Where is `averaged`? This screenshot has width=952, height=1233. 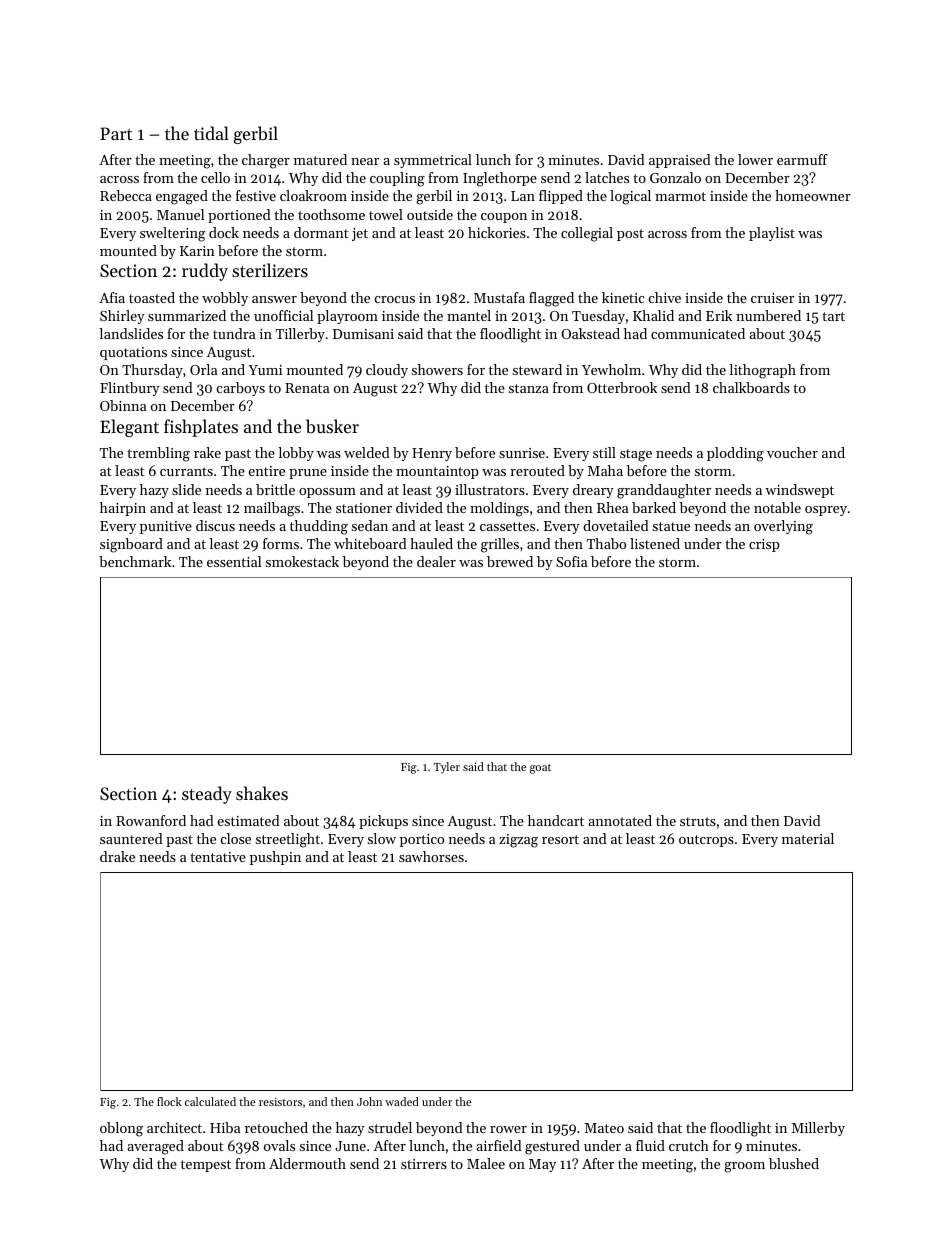
averaged is located at coordinates (155, 1147).
